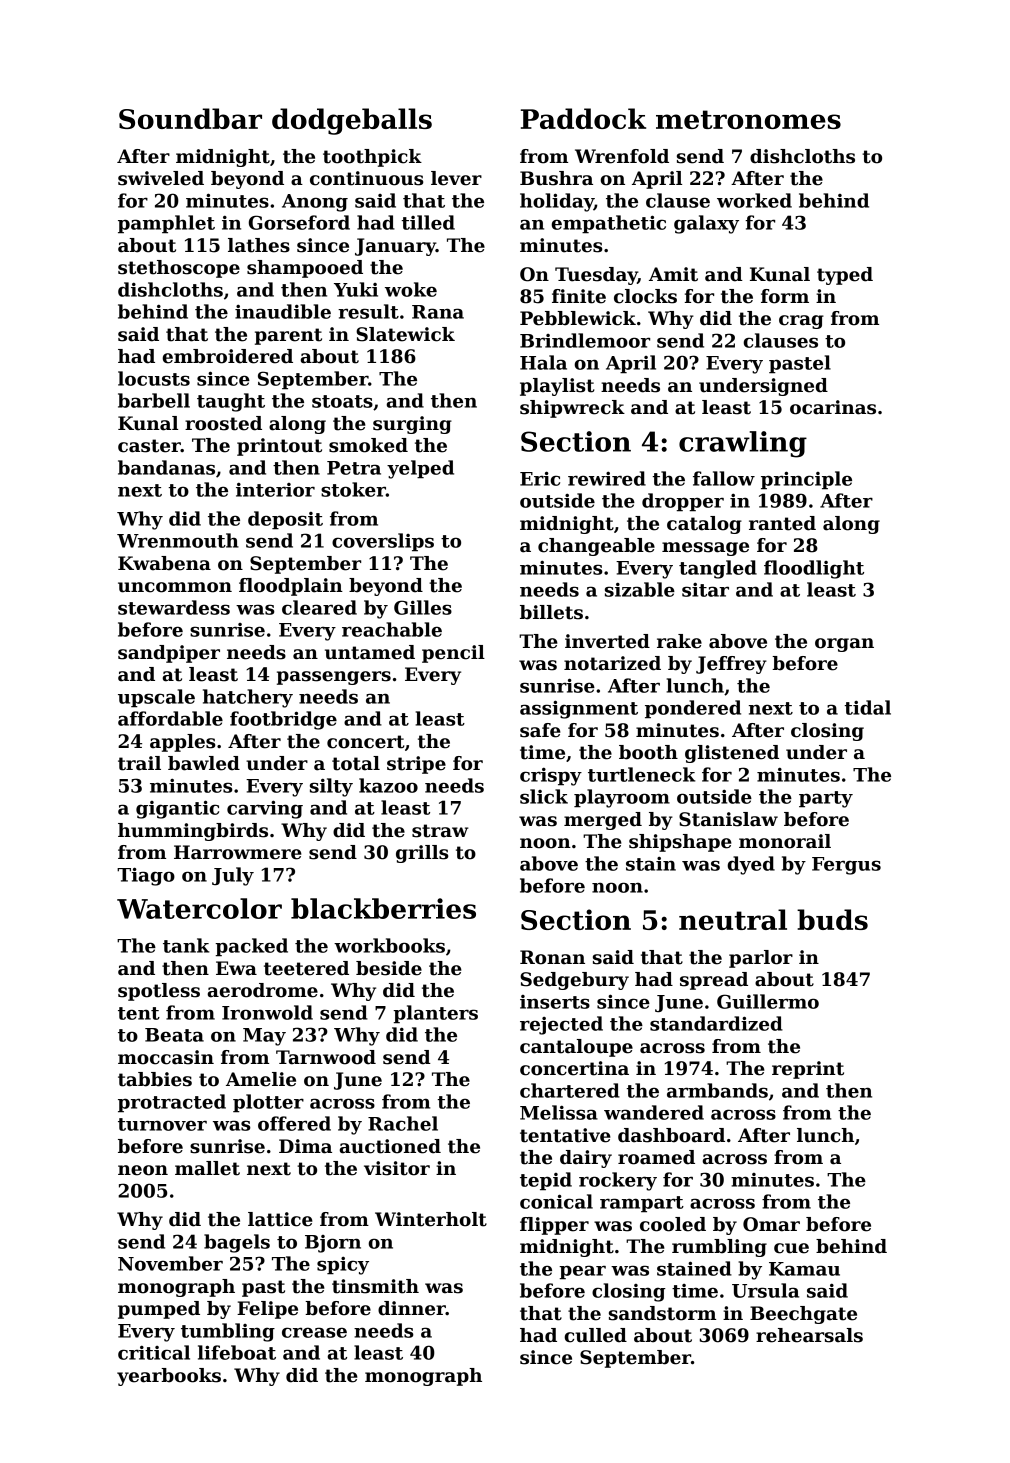 The image size is (1010, 1463). What do you see at coordinates (595, 1335) in the screenshot?
I see `culled` at bounding box center [595, 1335].
